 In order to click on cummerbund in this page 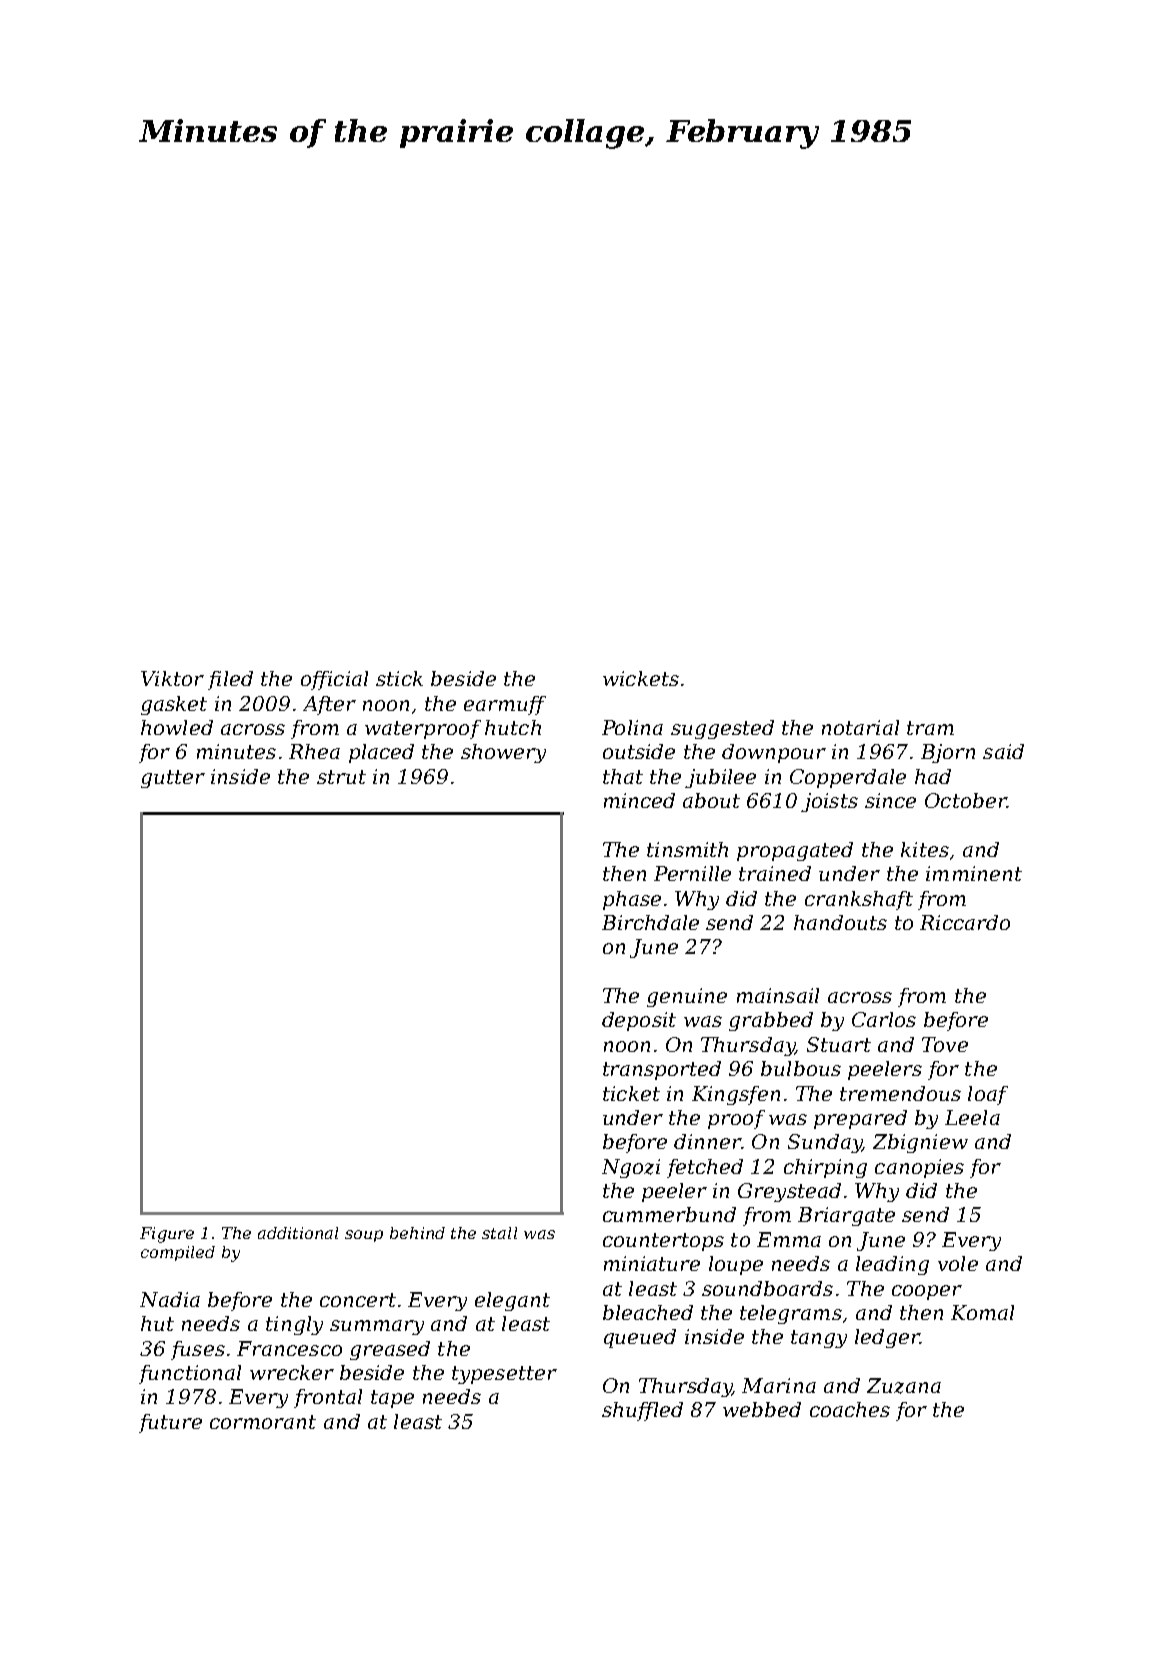, I will do `click(669, 1214)`.
